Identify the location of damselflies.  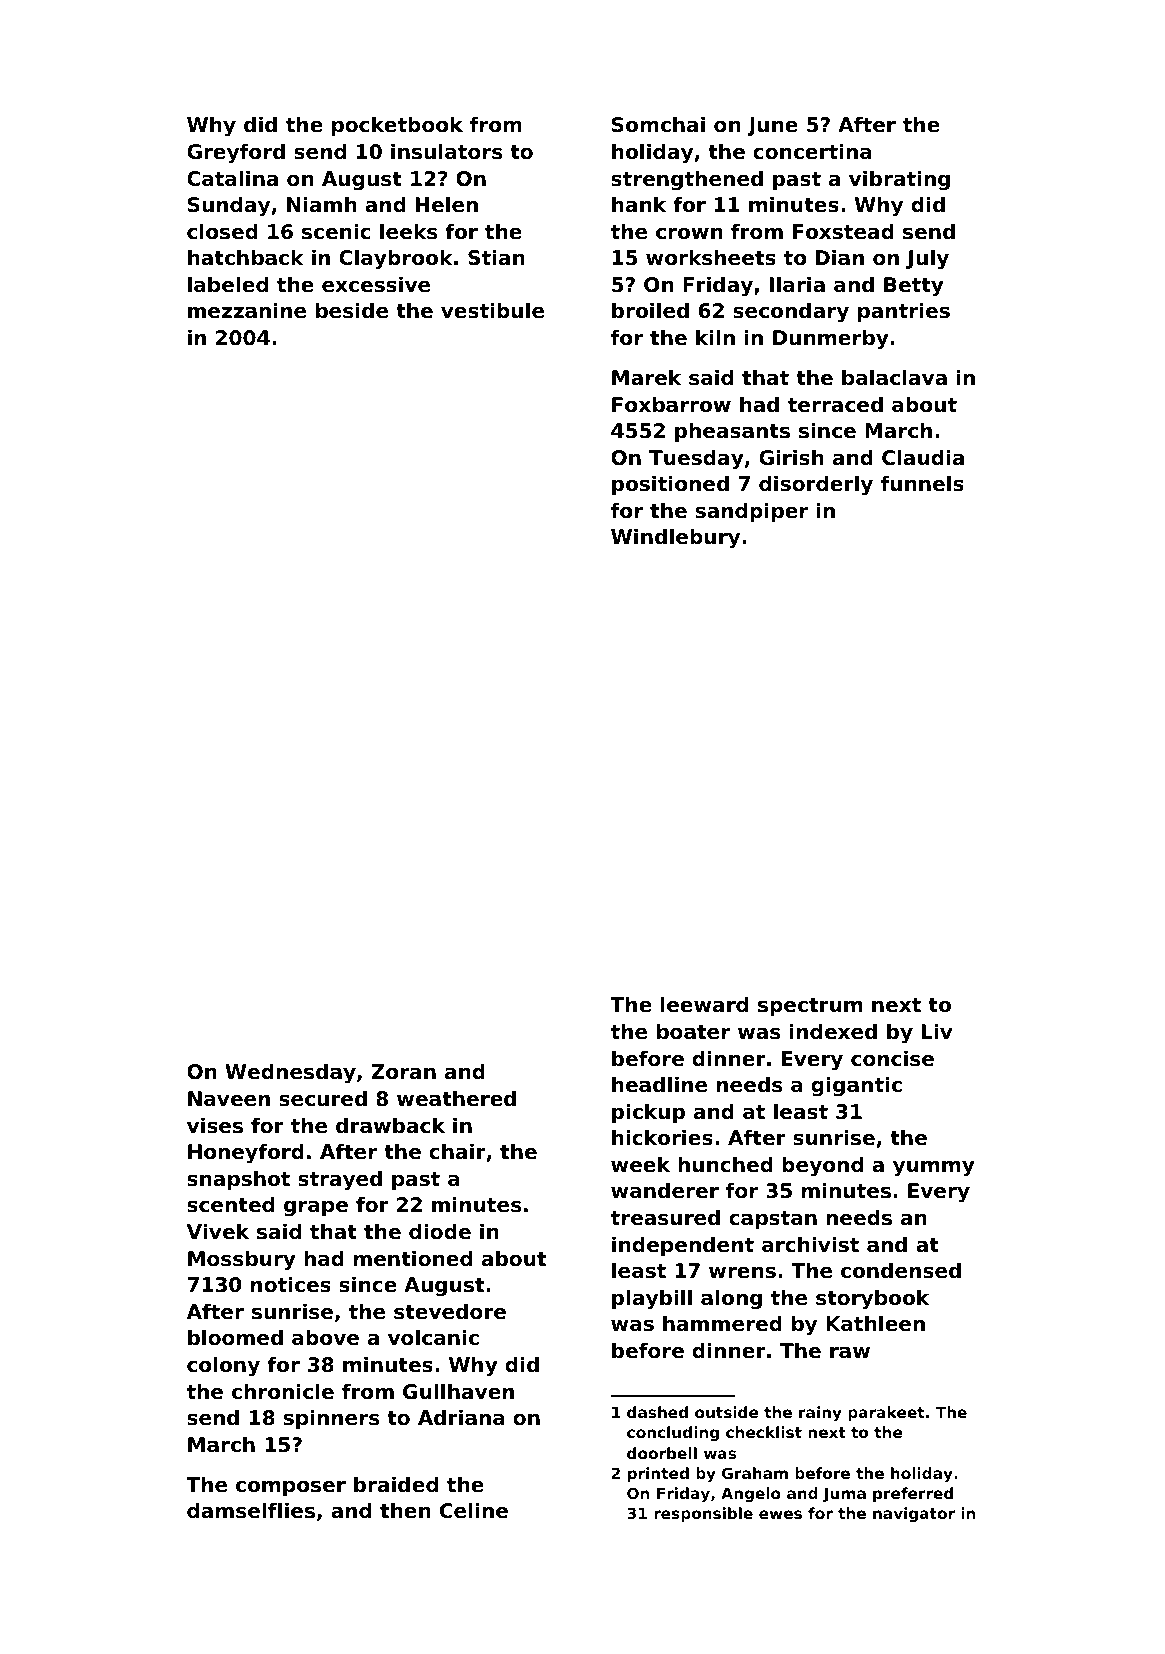
(251, 1510).
